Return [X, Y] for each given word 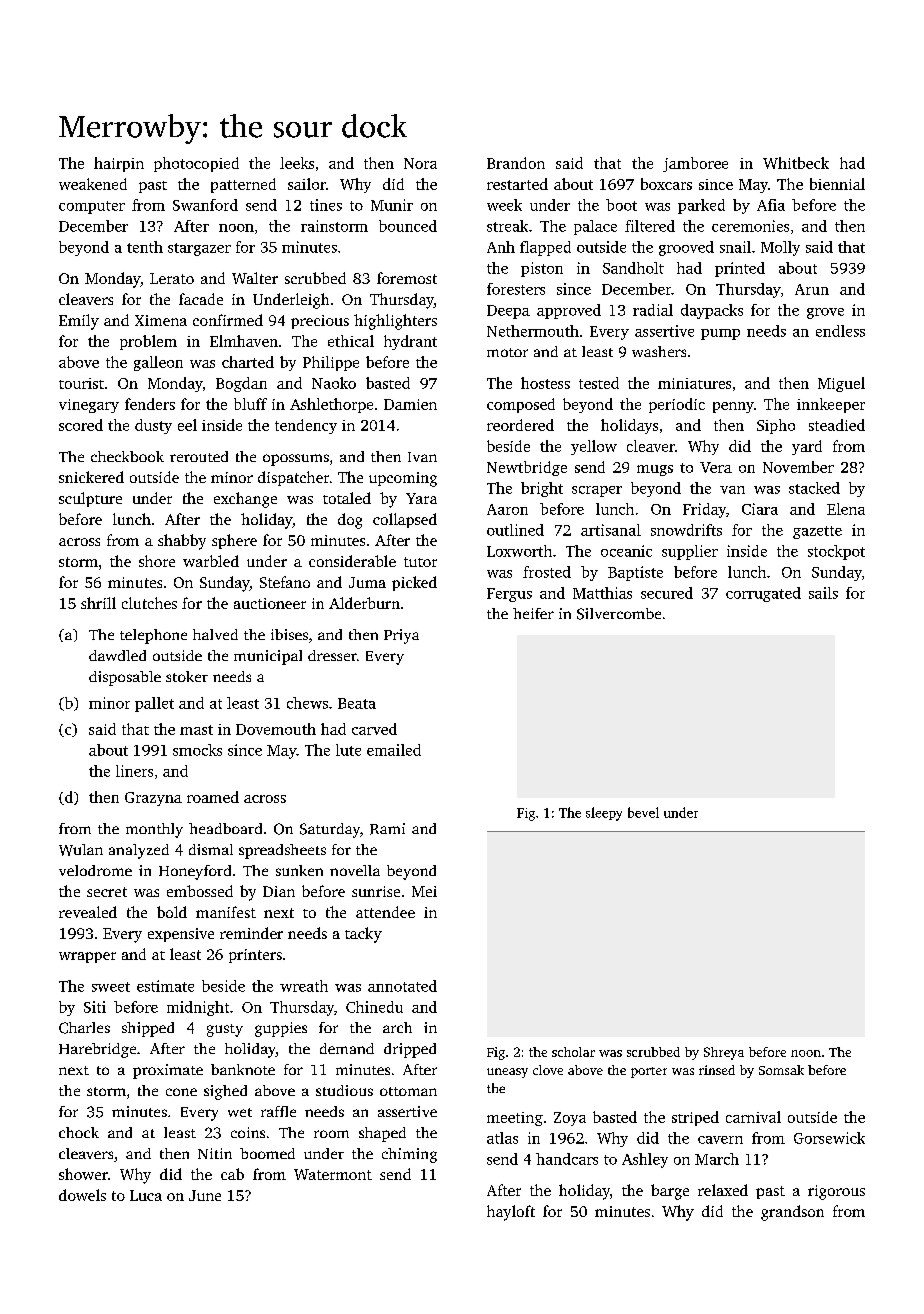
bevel [643, 812]
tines [326, 205]
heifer [533, 613]
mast [196, 730]
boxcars [666, 184]
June [205, 1195]
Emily [79, 322]
